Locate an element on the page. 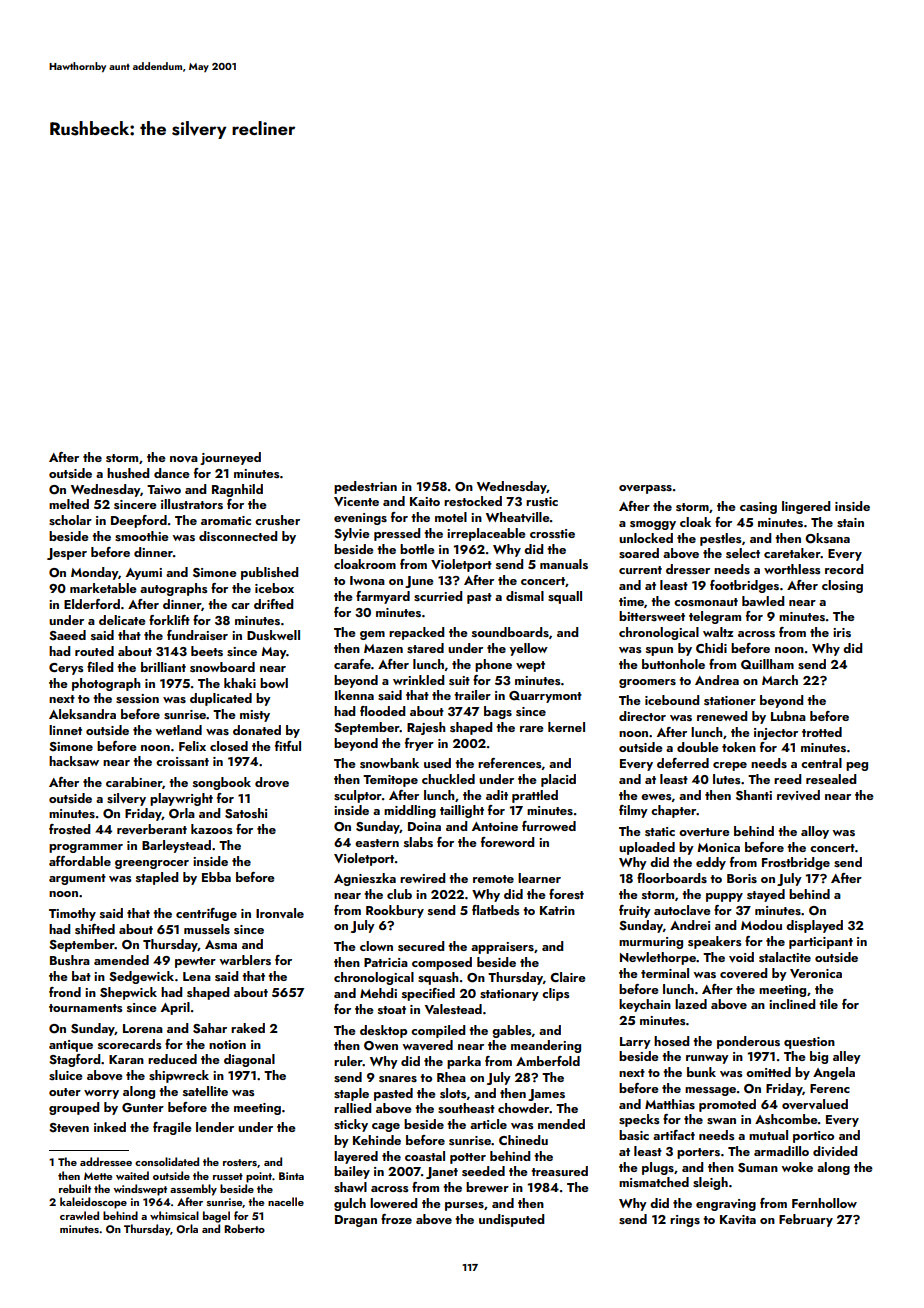  central is located at coordinates (821, 763).
